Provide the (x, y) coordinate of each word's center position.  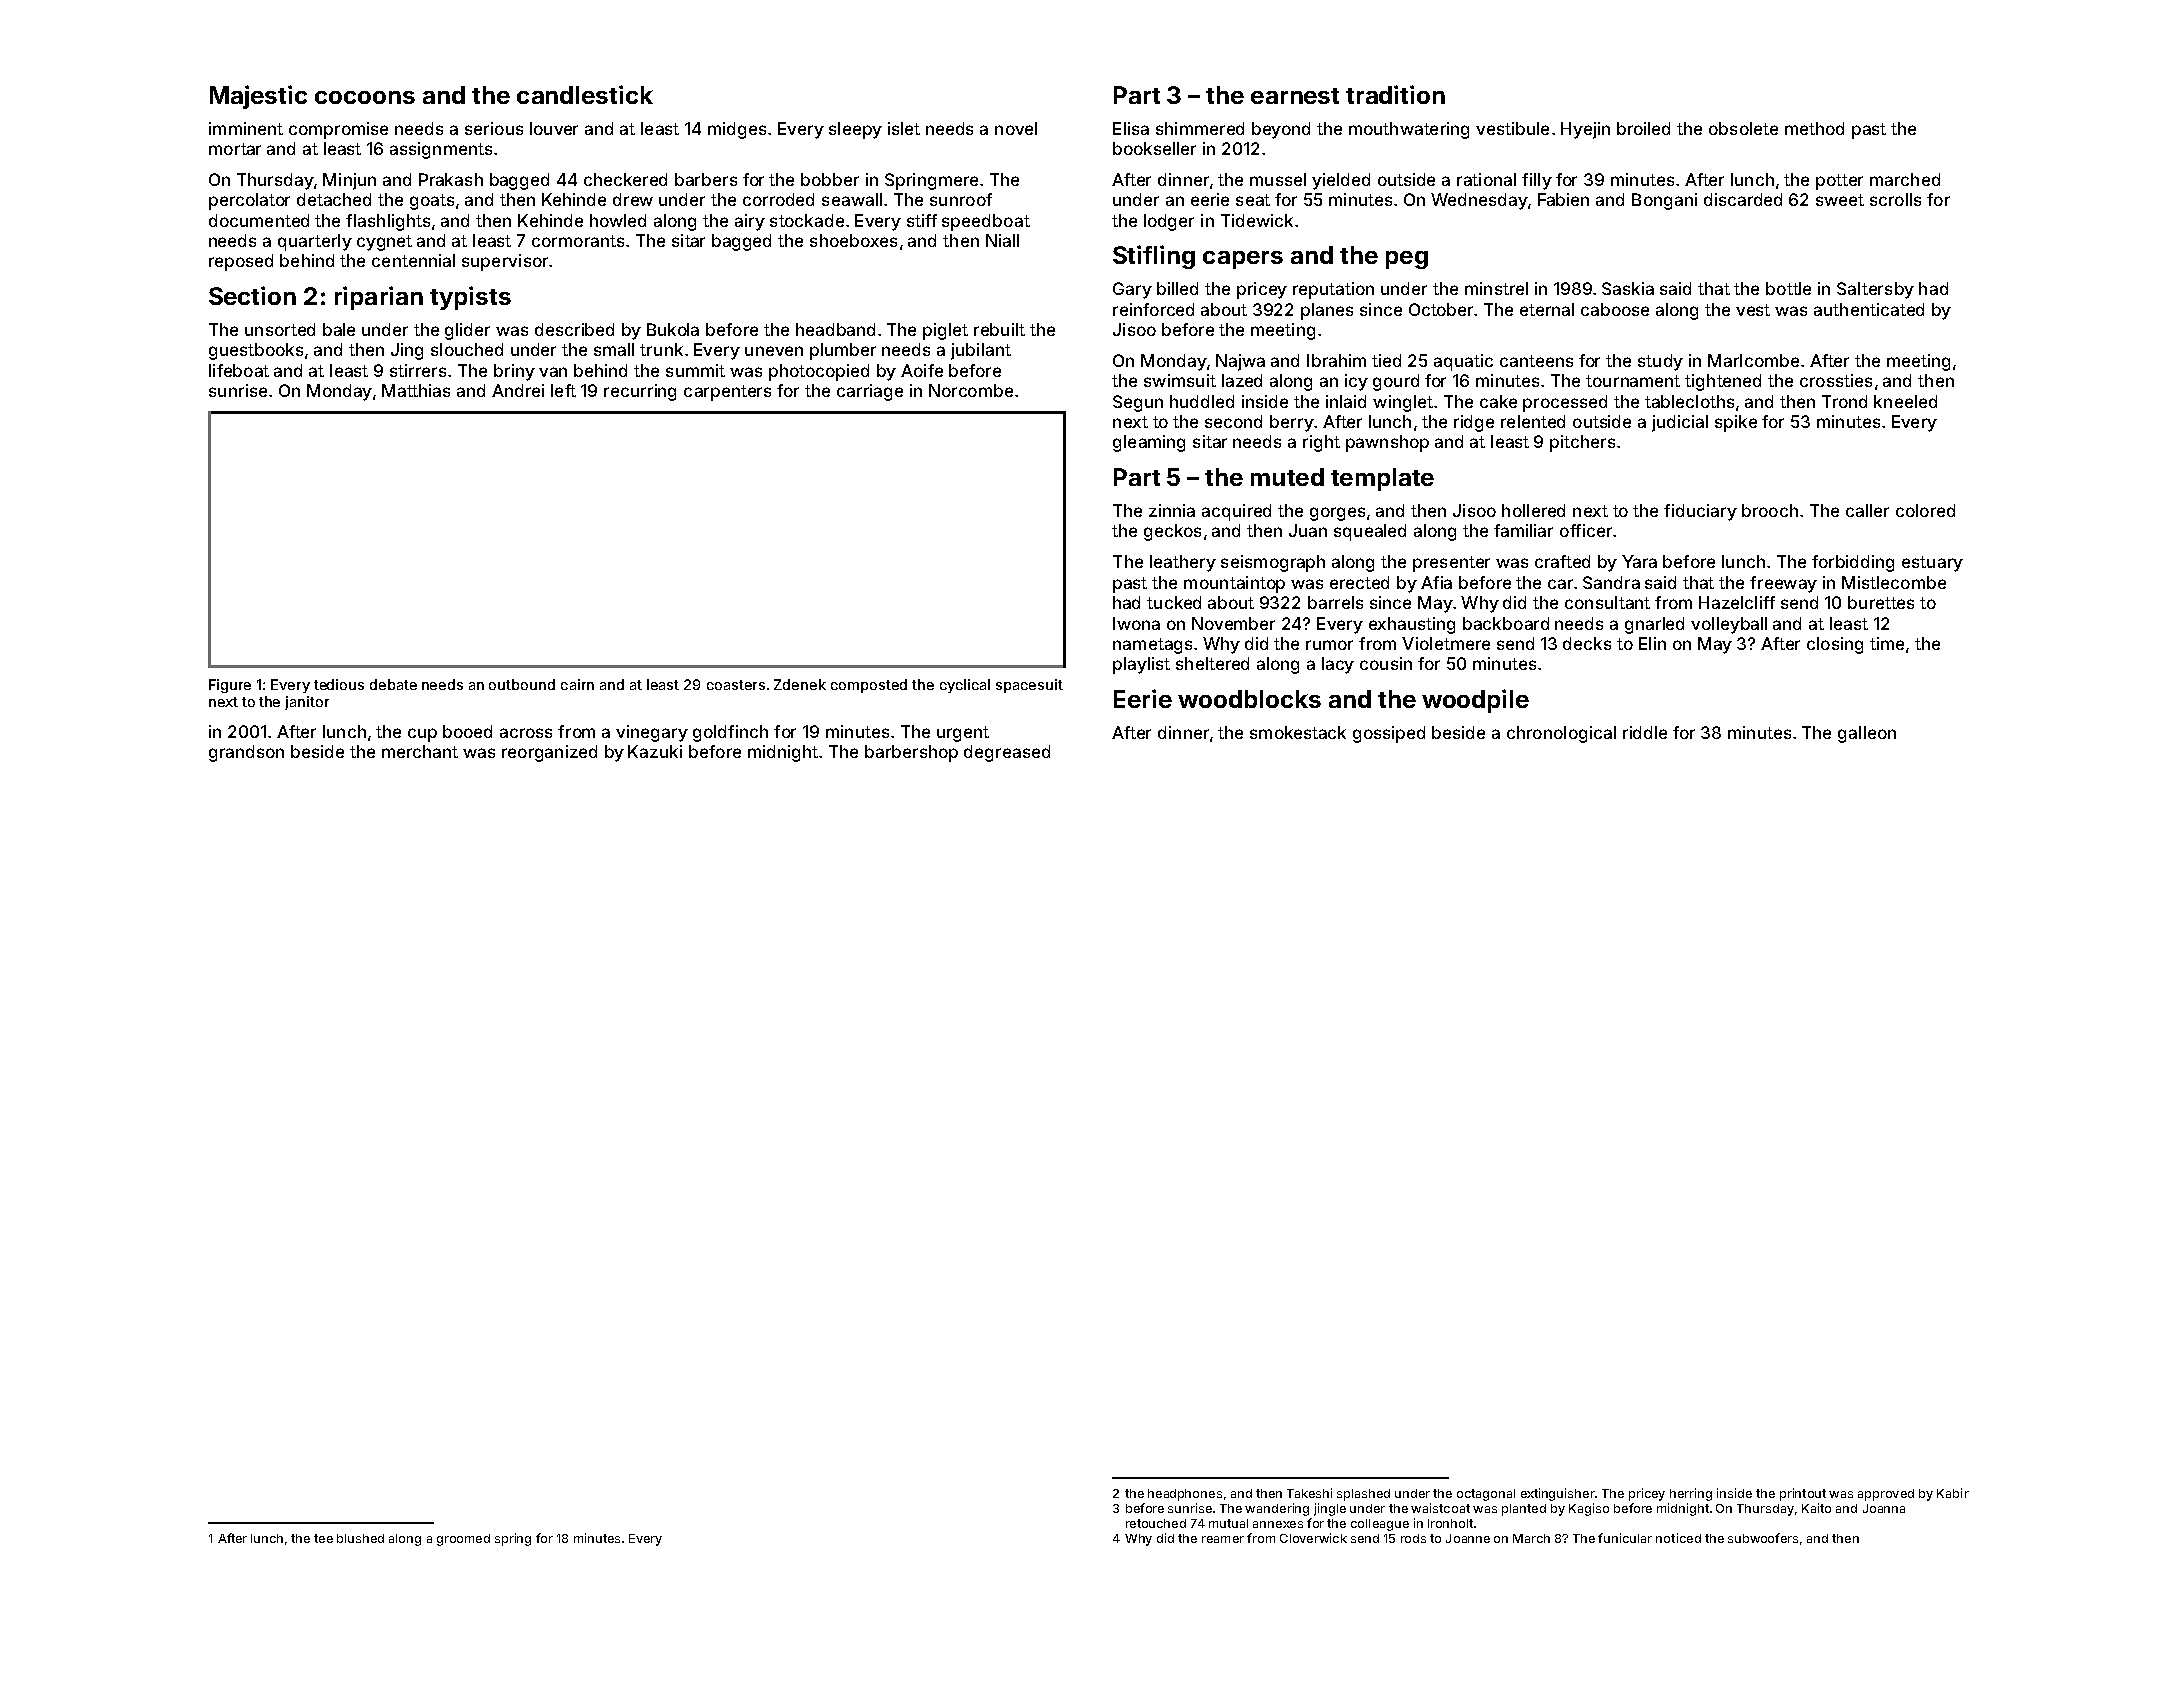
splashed (1363, 1495)
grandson (246, 753)
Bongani (1664, 201)
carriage (870, 392)
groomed (463, 1540)
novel (1016, 128)
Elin (1652, 643)
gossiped (1389, 734)
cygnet (384, 243)
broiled (1643, 128)
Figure (230, 686)
